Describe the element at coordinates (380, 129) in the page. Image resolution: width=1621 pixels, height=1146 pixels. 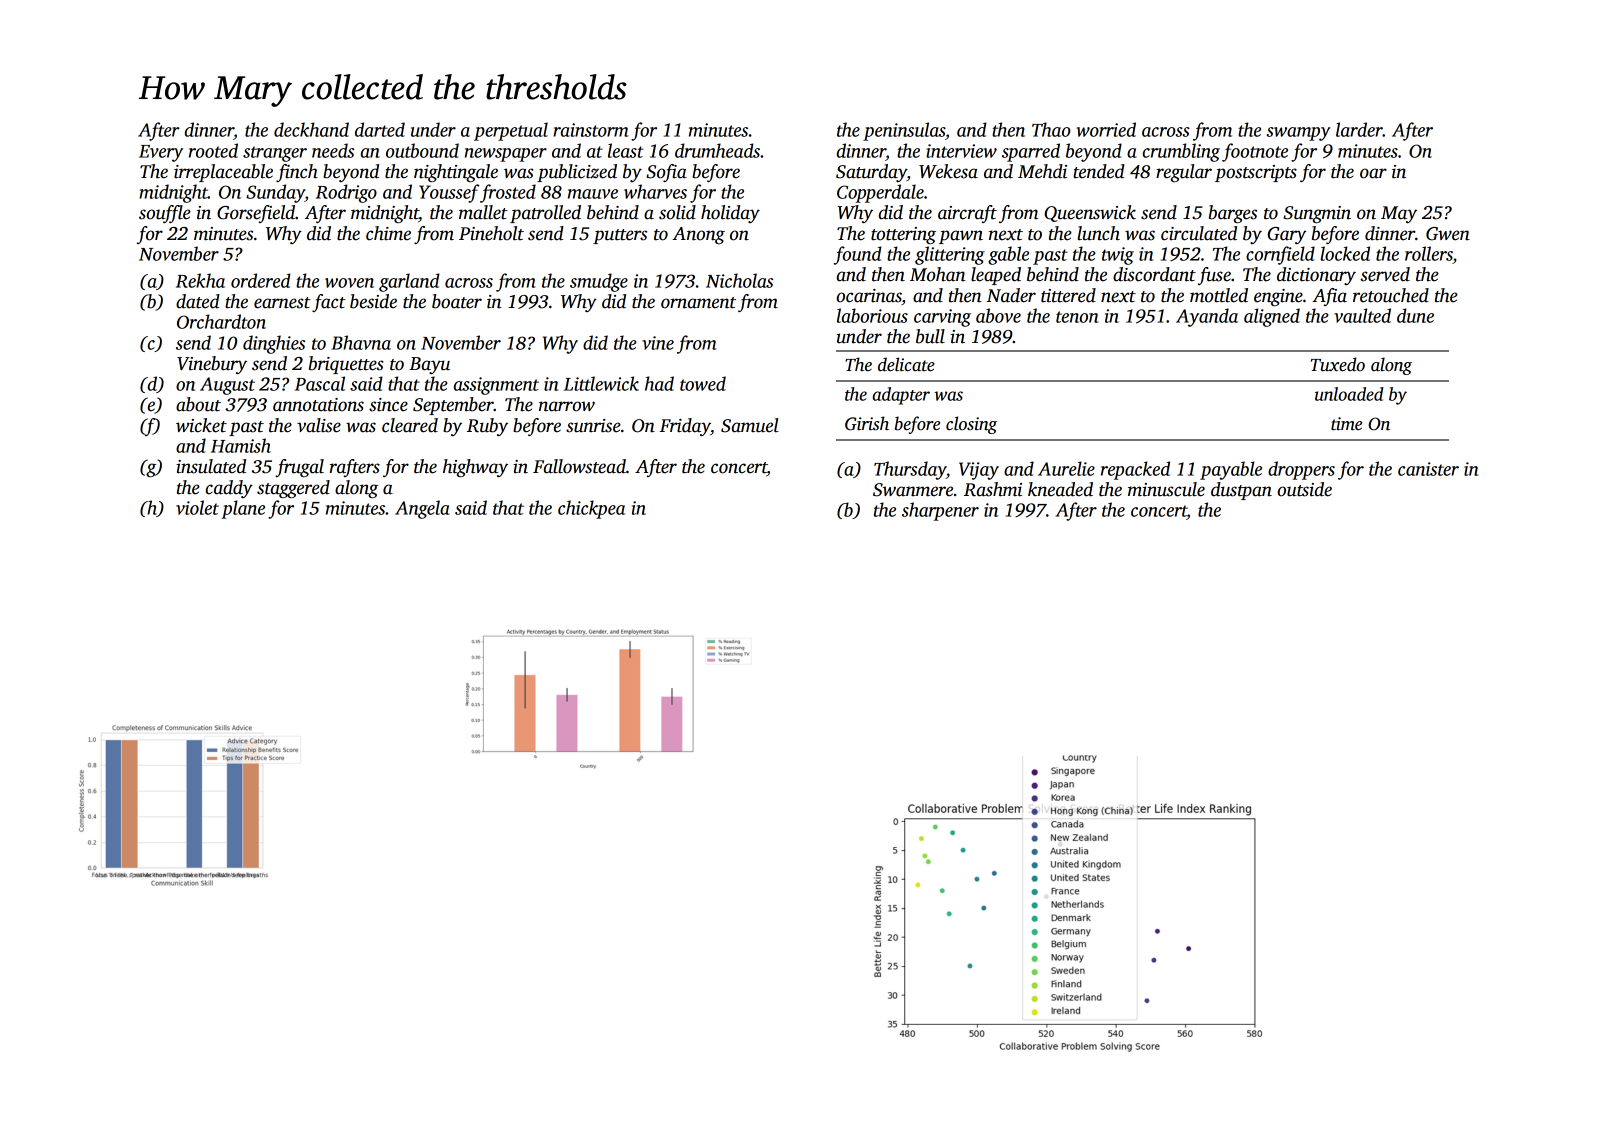
I see `darted` at that location.
